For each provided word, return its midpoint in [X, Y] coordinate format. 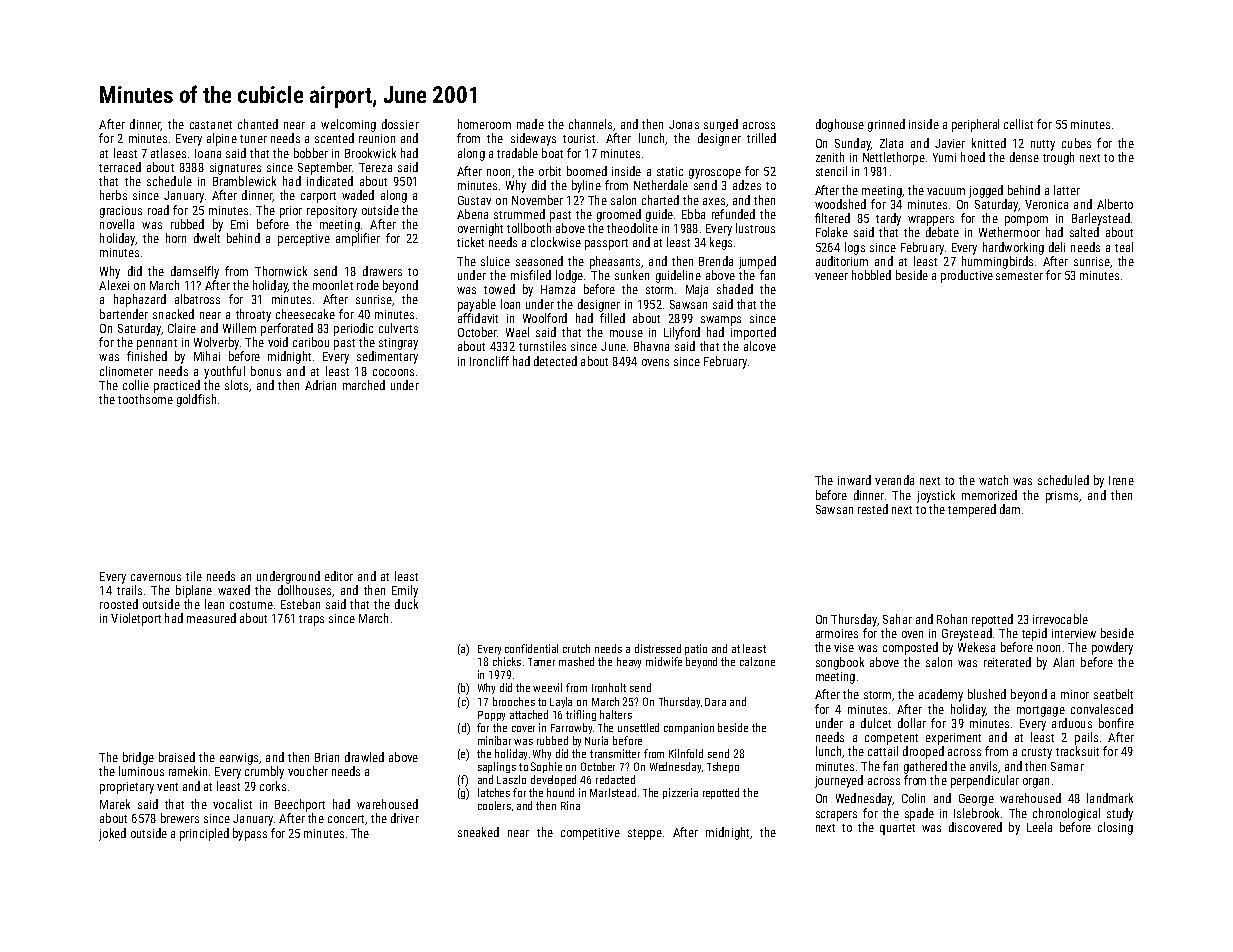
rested [873, 509]
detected [555, 361]
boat [552, 153]
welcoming [348, 125]
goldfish [196, 400]
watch [993, 480]
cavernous [156, 577]
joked [112, 834]
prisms [1062, 497]
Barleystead [1101, 219]
